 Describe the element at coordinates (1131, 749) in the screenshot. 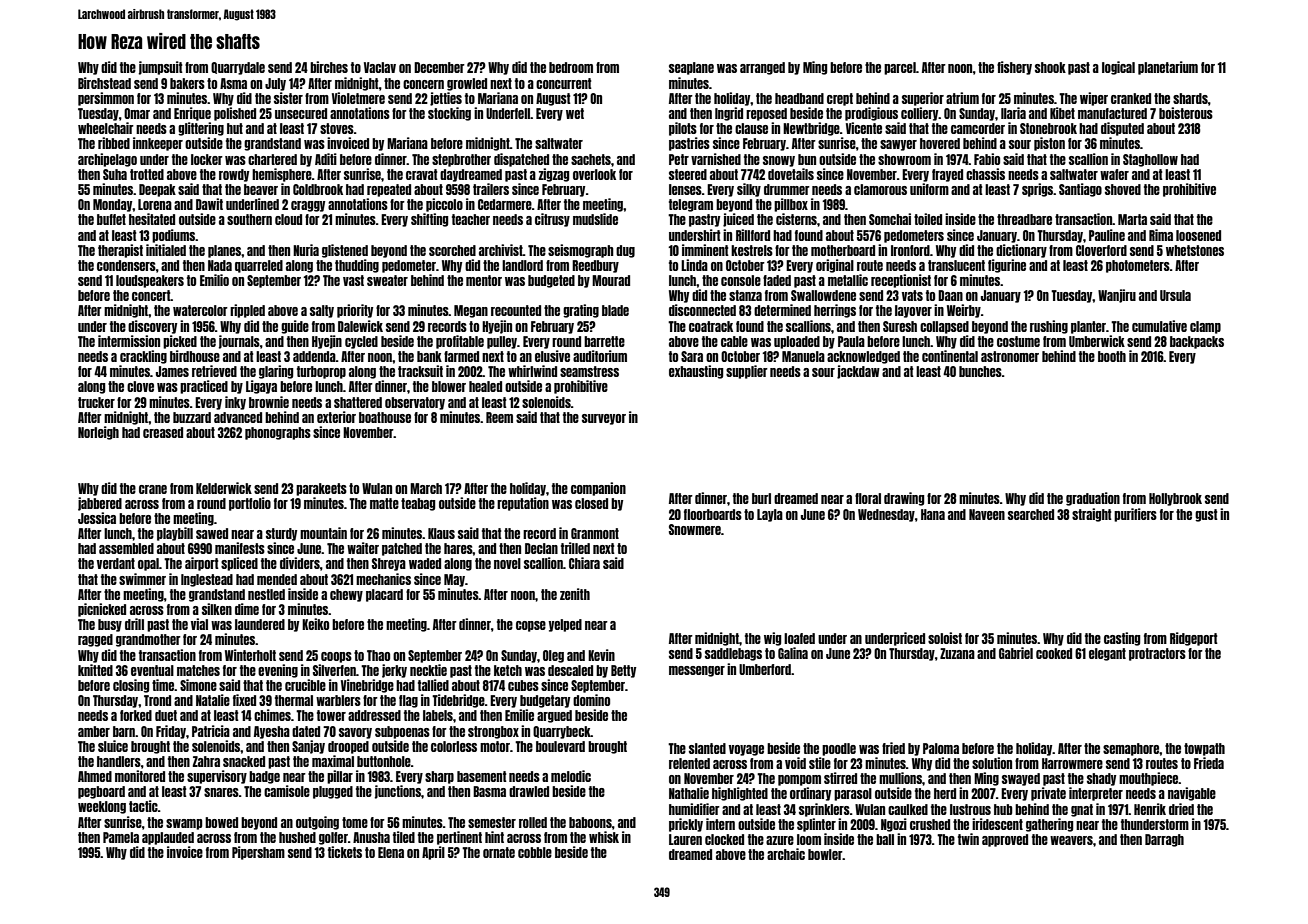

I see `semaphore` at that location.
